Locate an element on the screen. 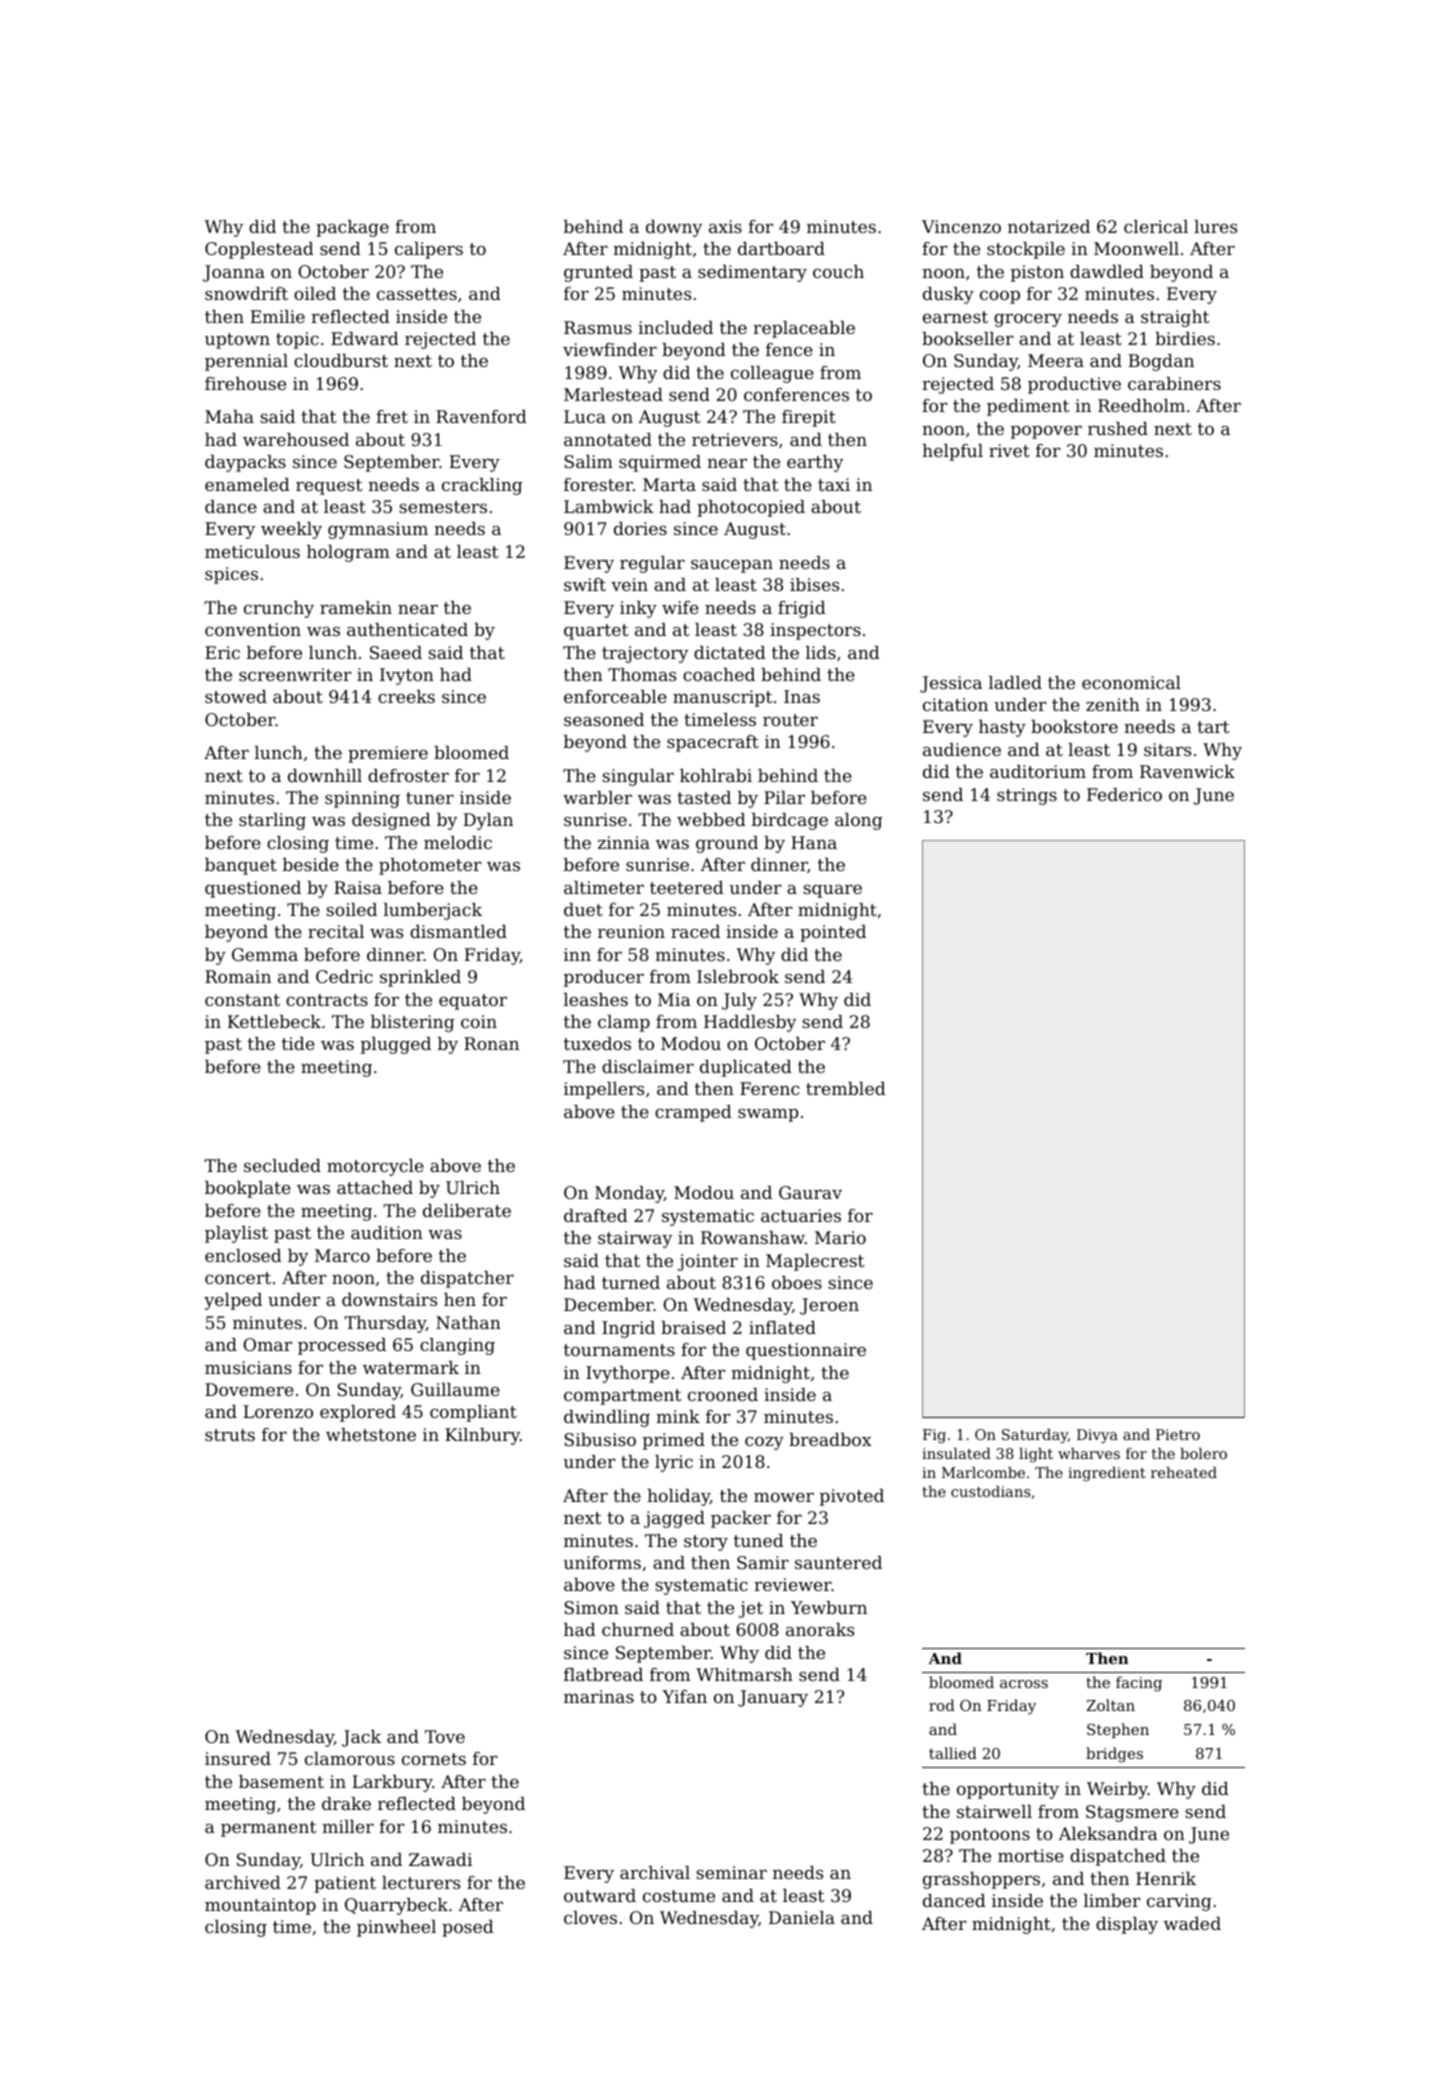 This screenshot has height=2100, width=1450. Rasmus is located at coordinates (598, 327).
